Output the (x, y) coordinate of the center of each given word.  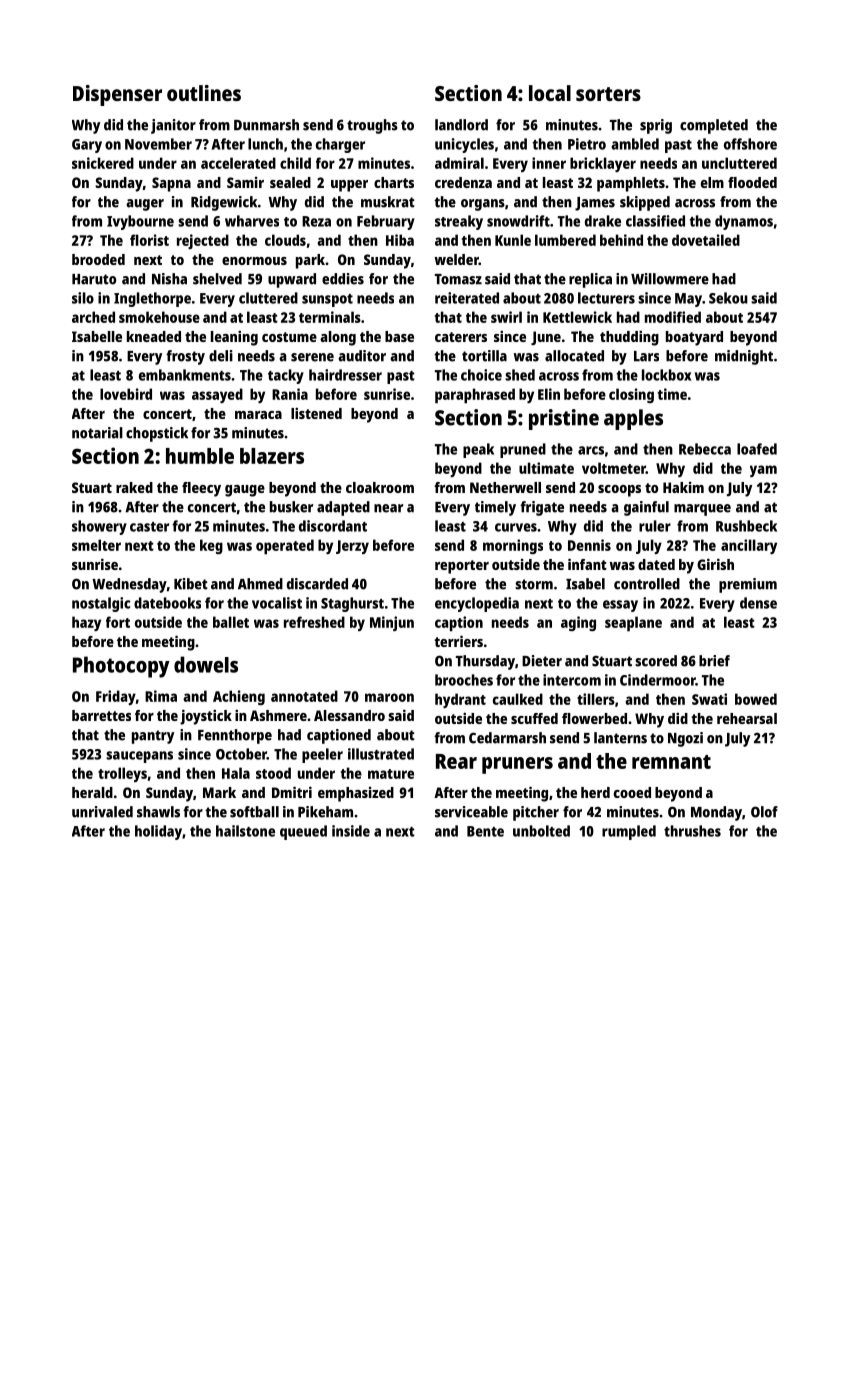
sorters (608, 94)
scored (656, 661)
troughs (372, 126)
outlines (204, 93)
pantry (153, 737)
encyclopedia (477, 604)
